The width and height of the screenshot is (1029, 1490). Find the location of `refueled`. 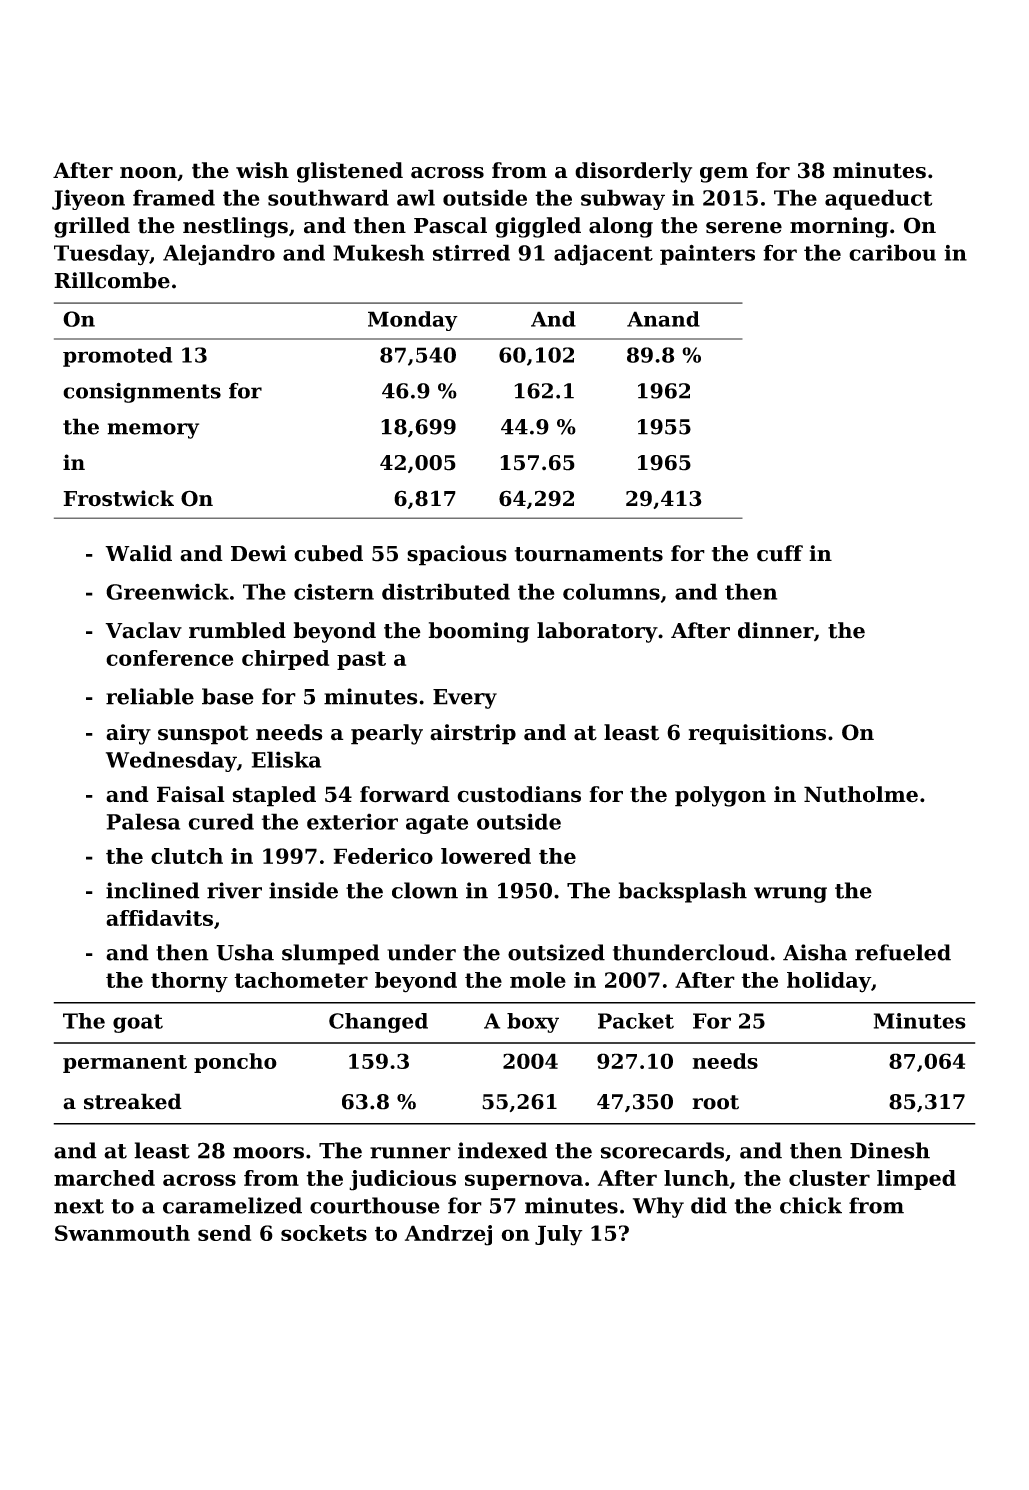

refueled is located at coordinates (903, 952).
